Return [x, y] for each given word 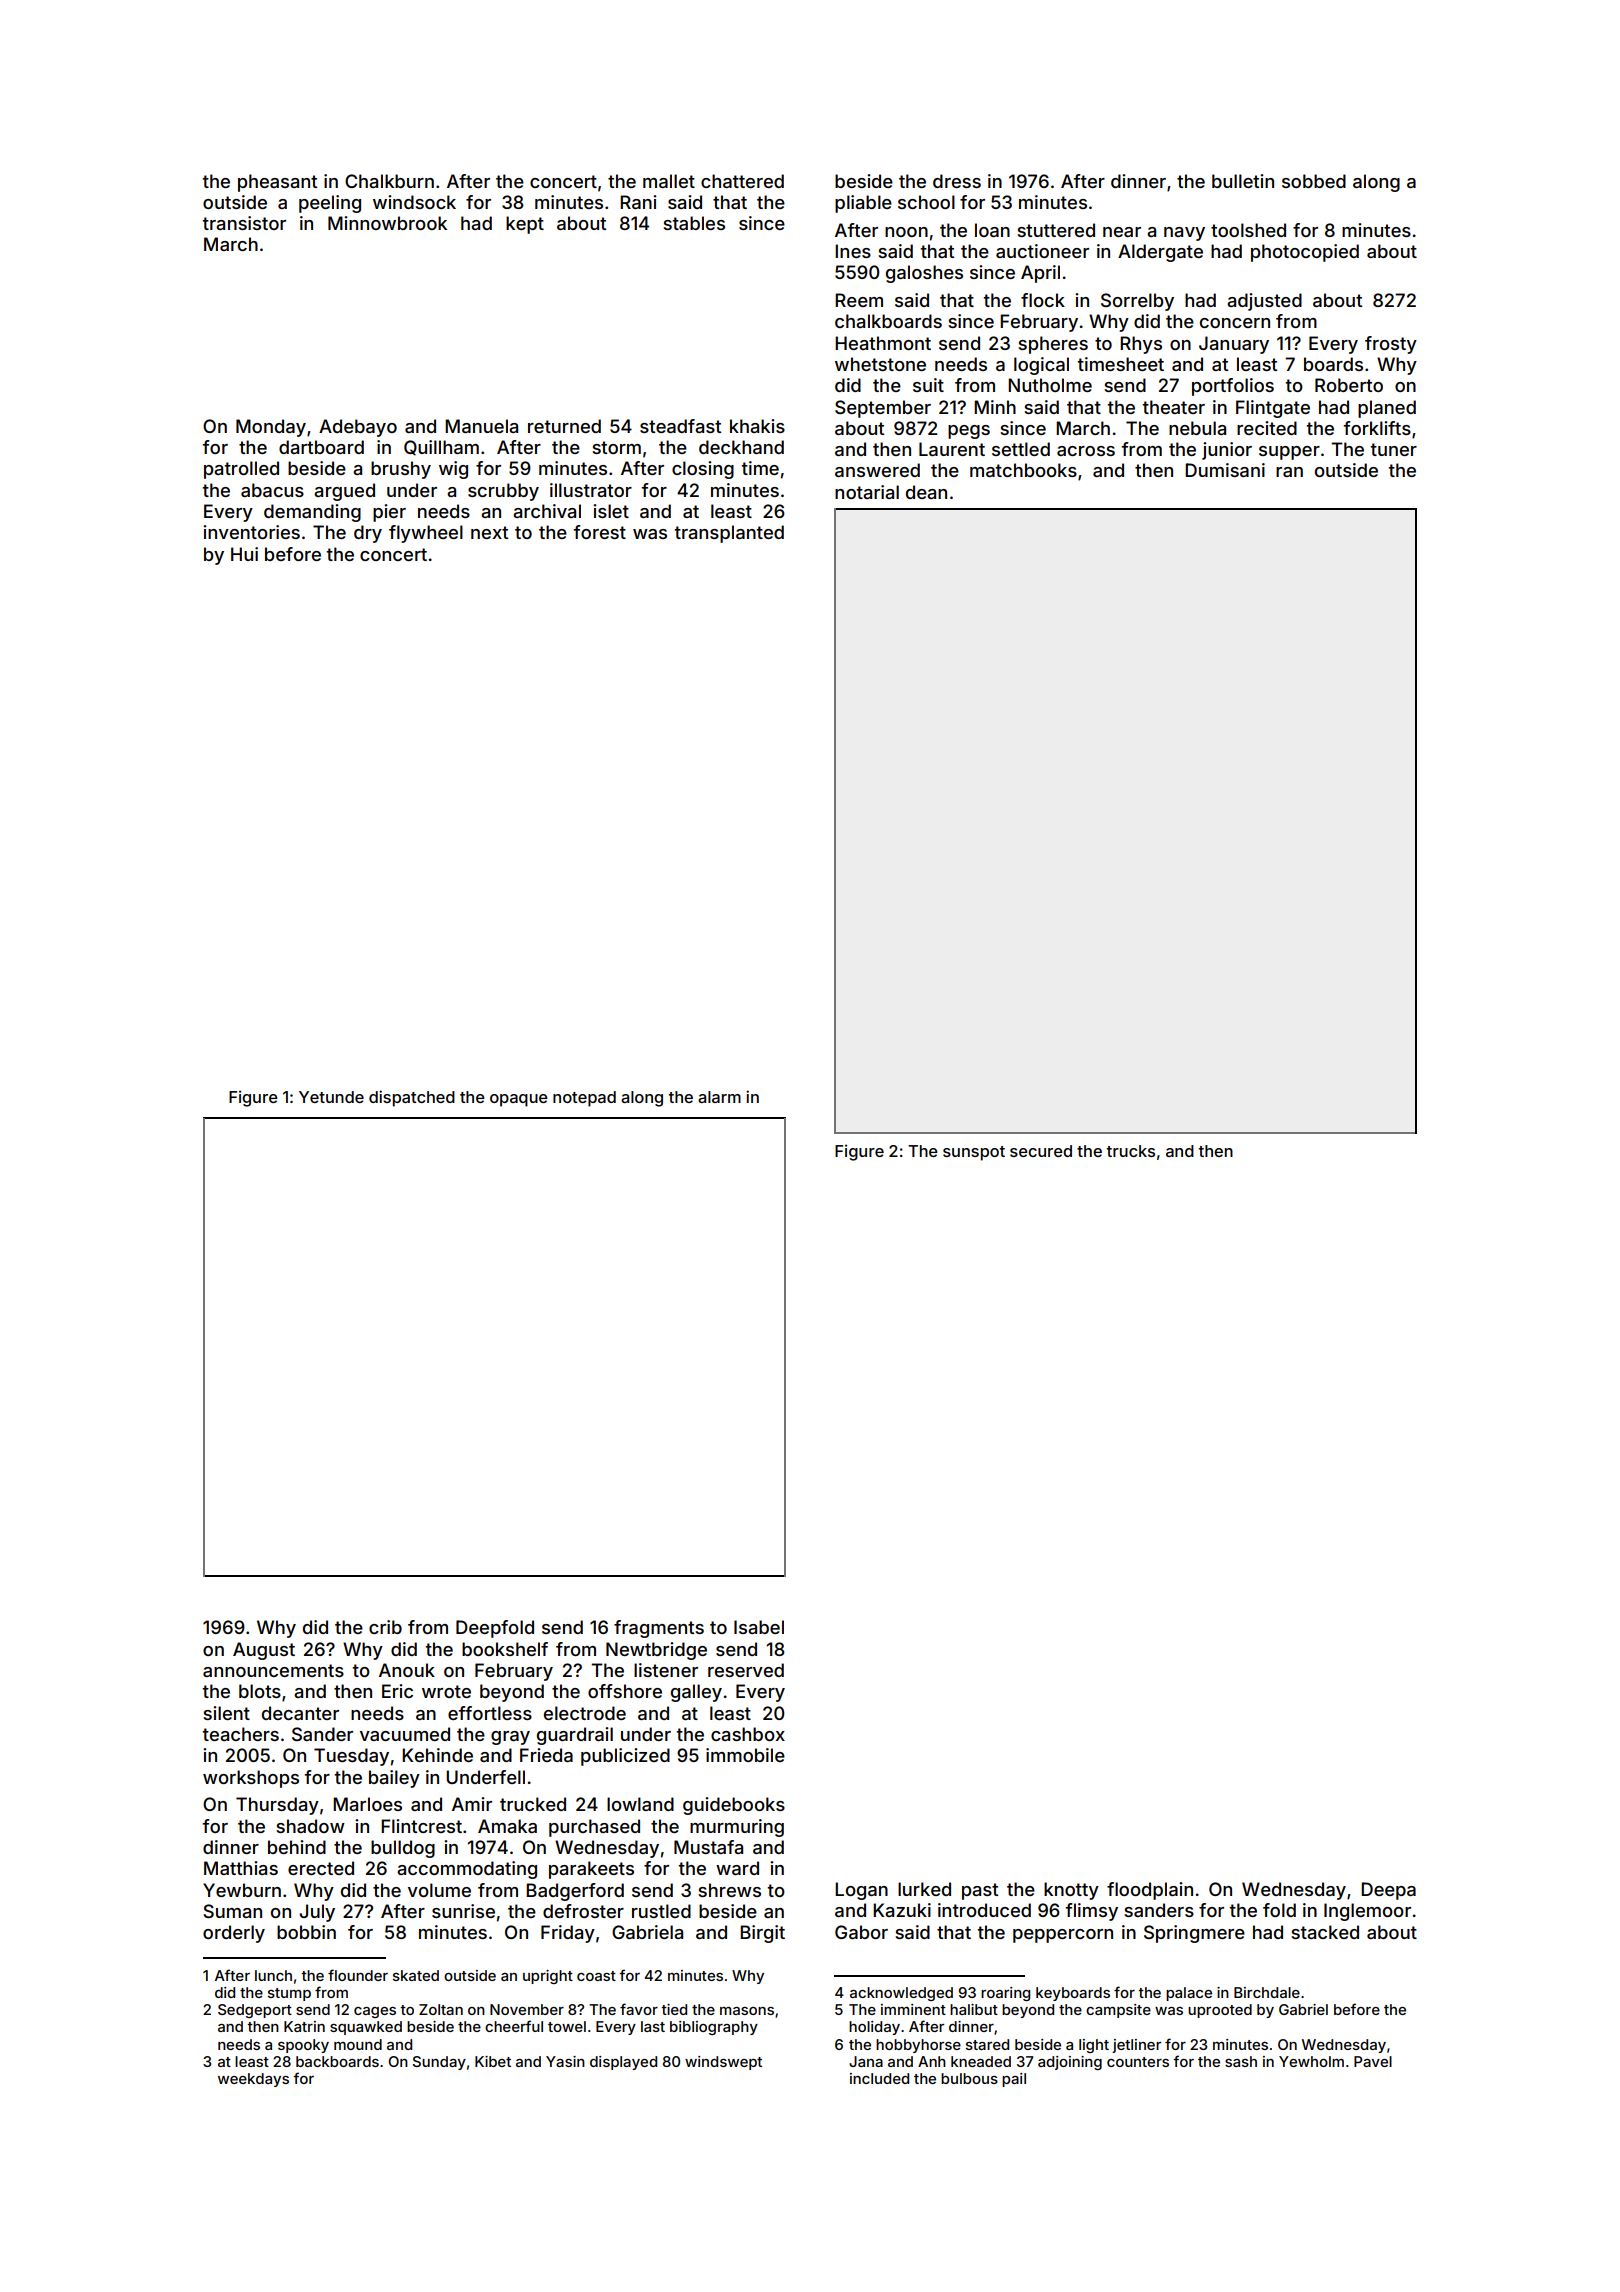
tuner [1393, 449]
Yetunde [331, 1097]
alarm [719, 1097]
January [1234, 345]
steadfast [680, 426]
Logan [861, 1891]
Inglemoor [1367, 1912]
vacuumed [405, 1734]
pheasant [277, 183]
